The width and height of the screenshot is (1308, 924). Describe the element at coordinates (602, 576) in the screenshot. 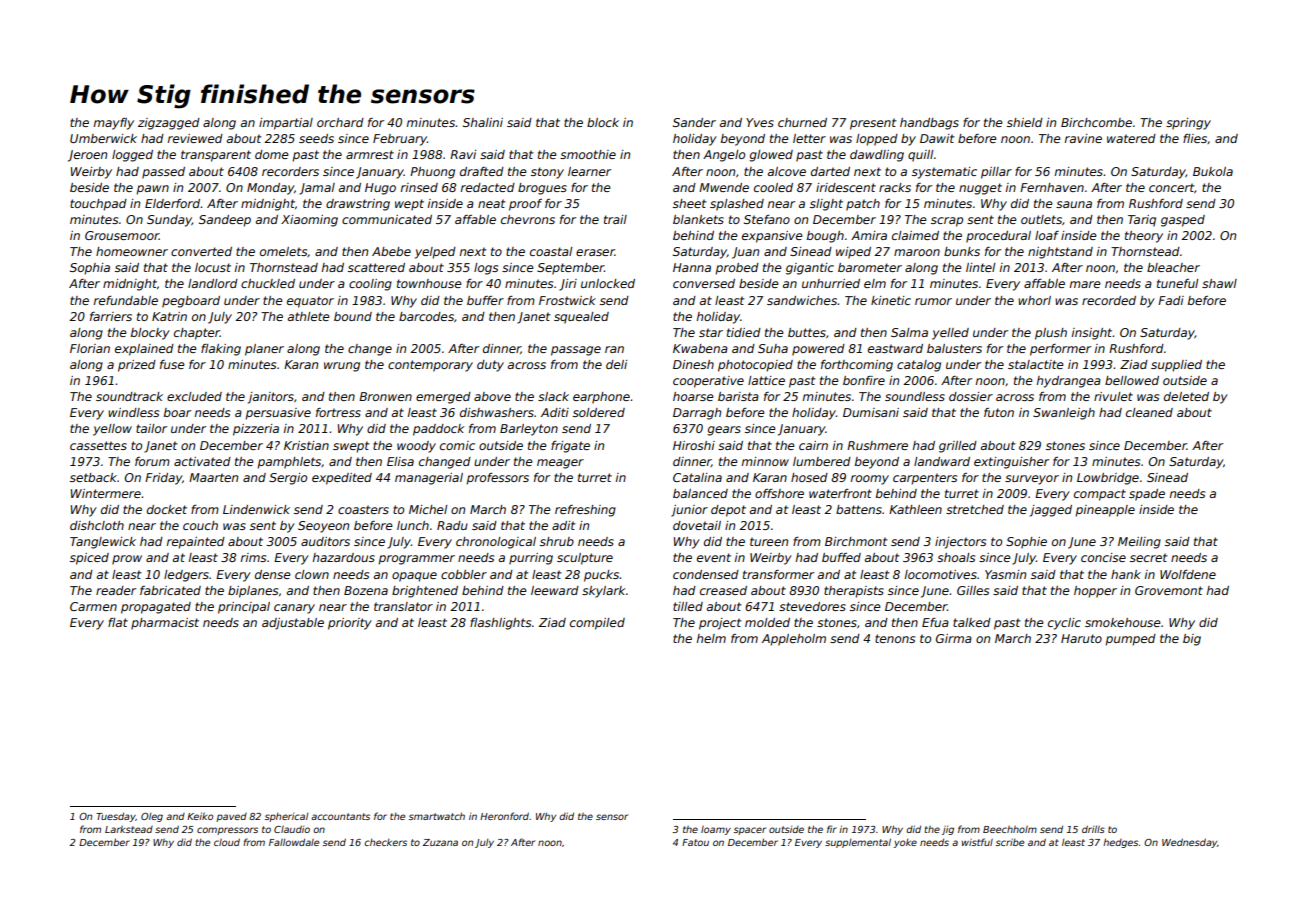

I see `pucks` at that location.
